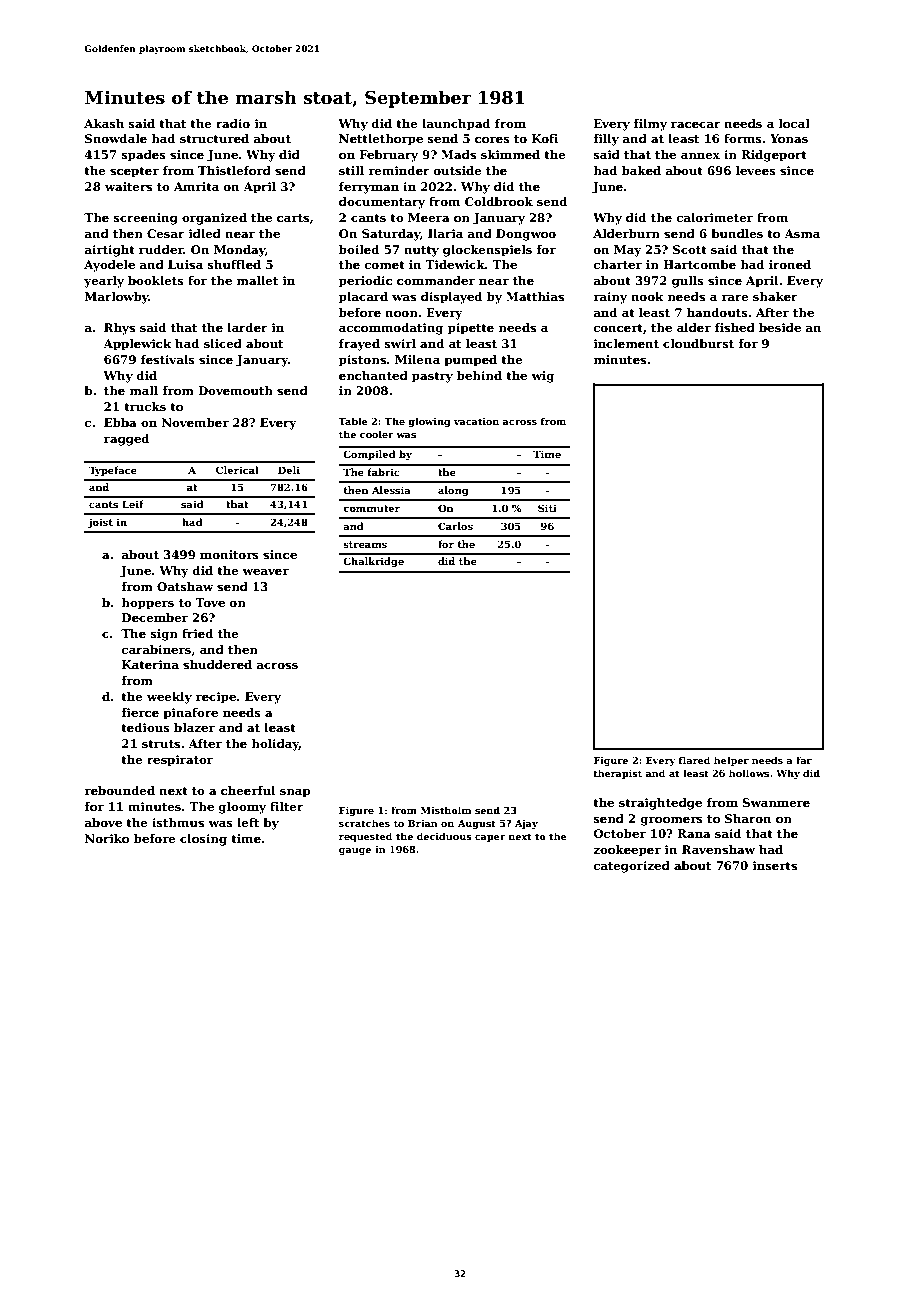 The height and width of the image is (1316, 908). I want to click on vacation, so click(476, 421).
